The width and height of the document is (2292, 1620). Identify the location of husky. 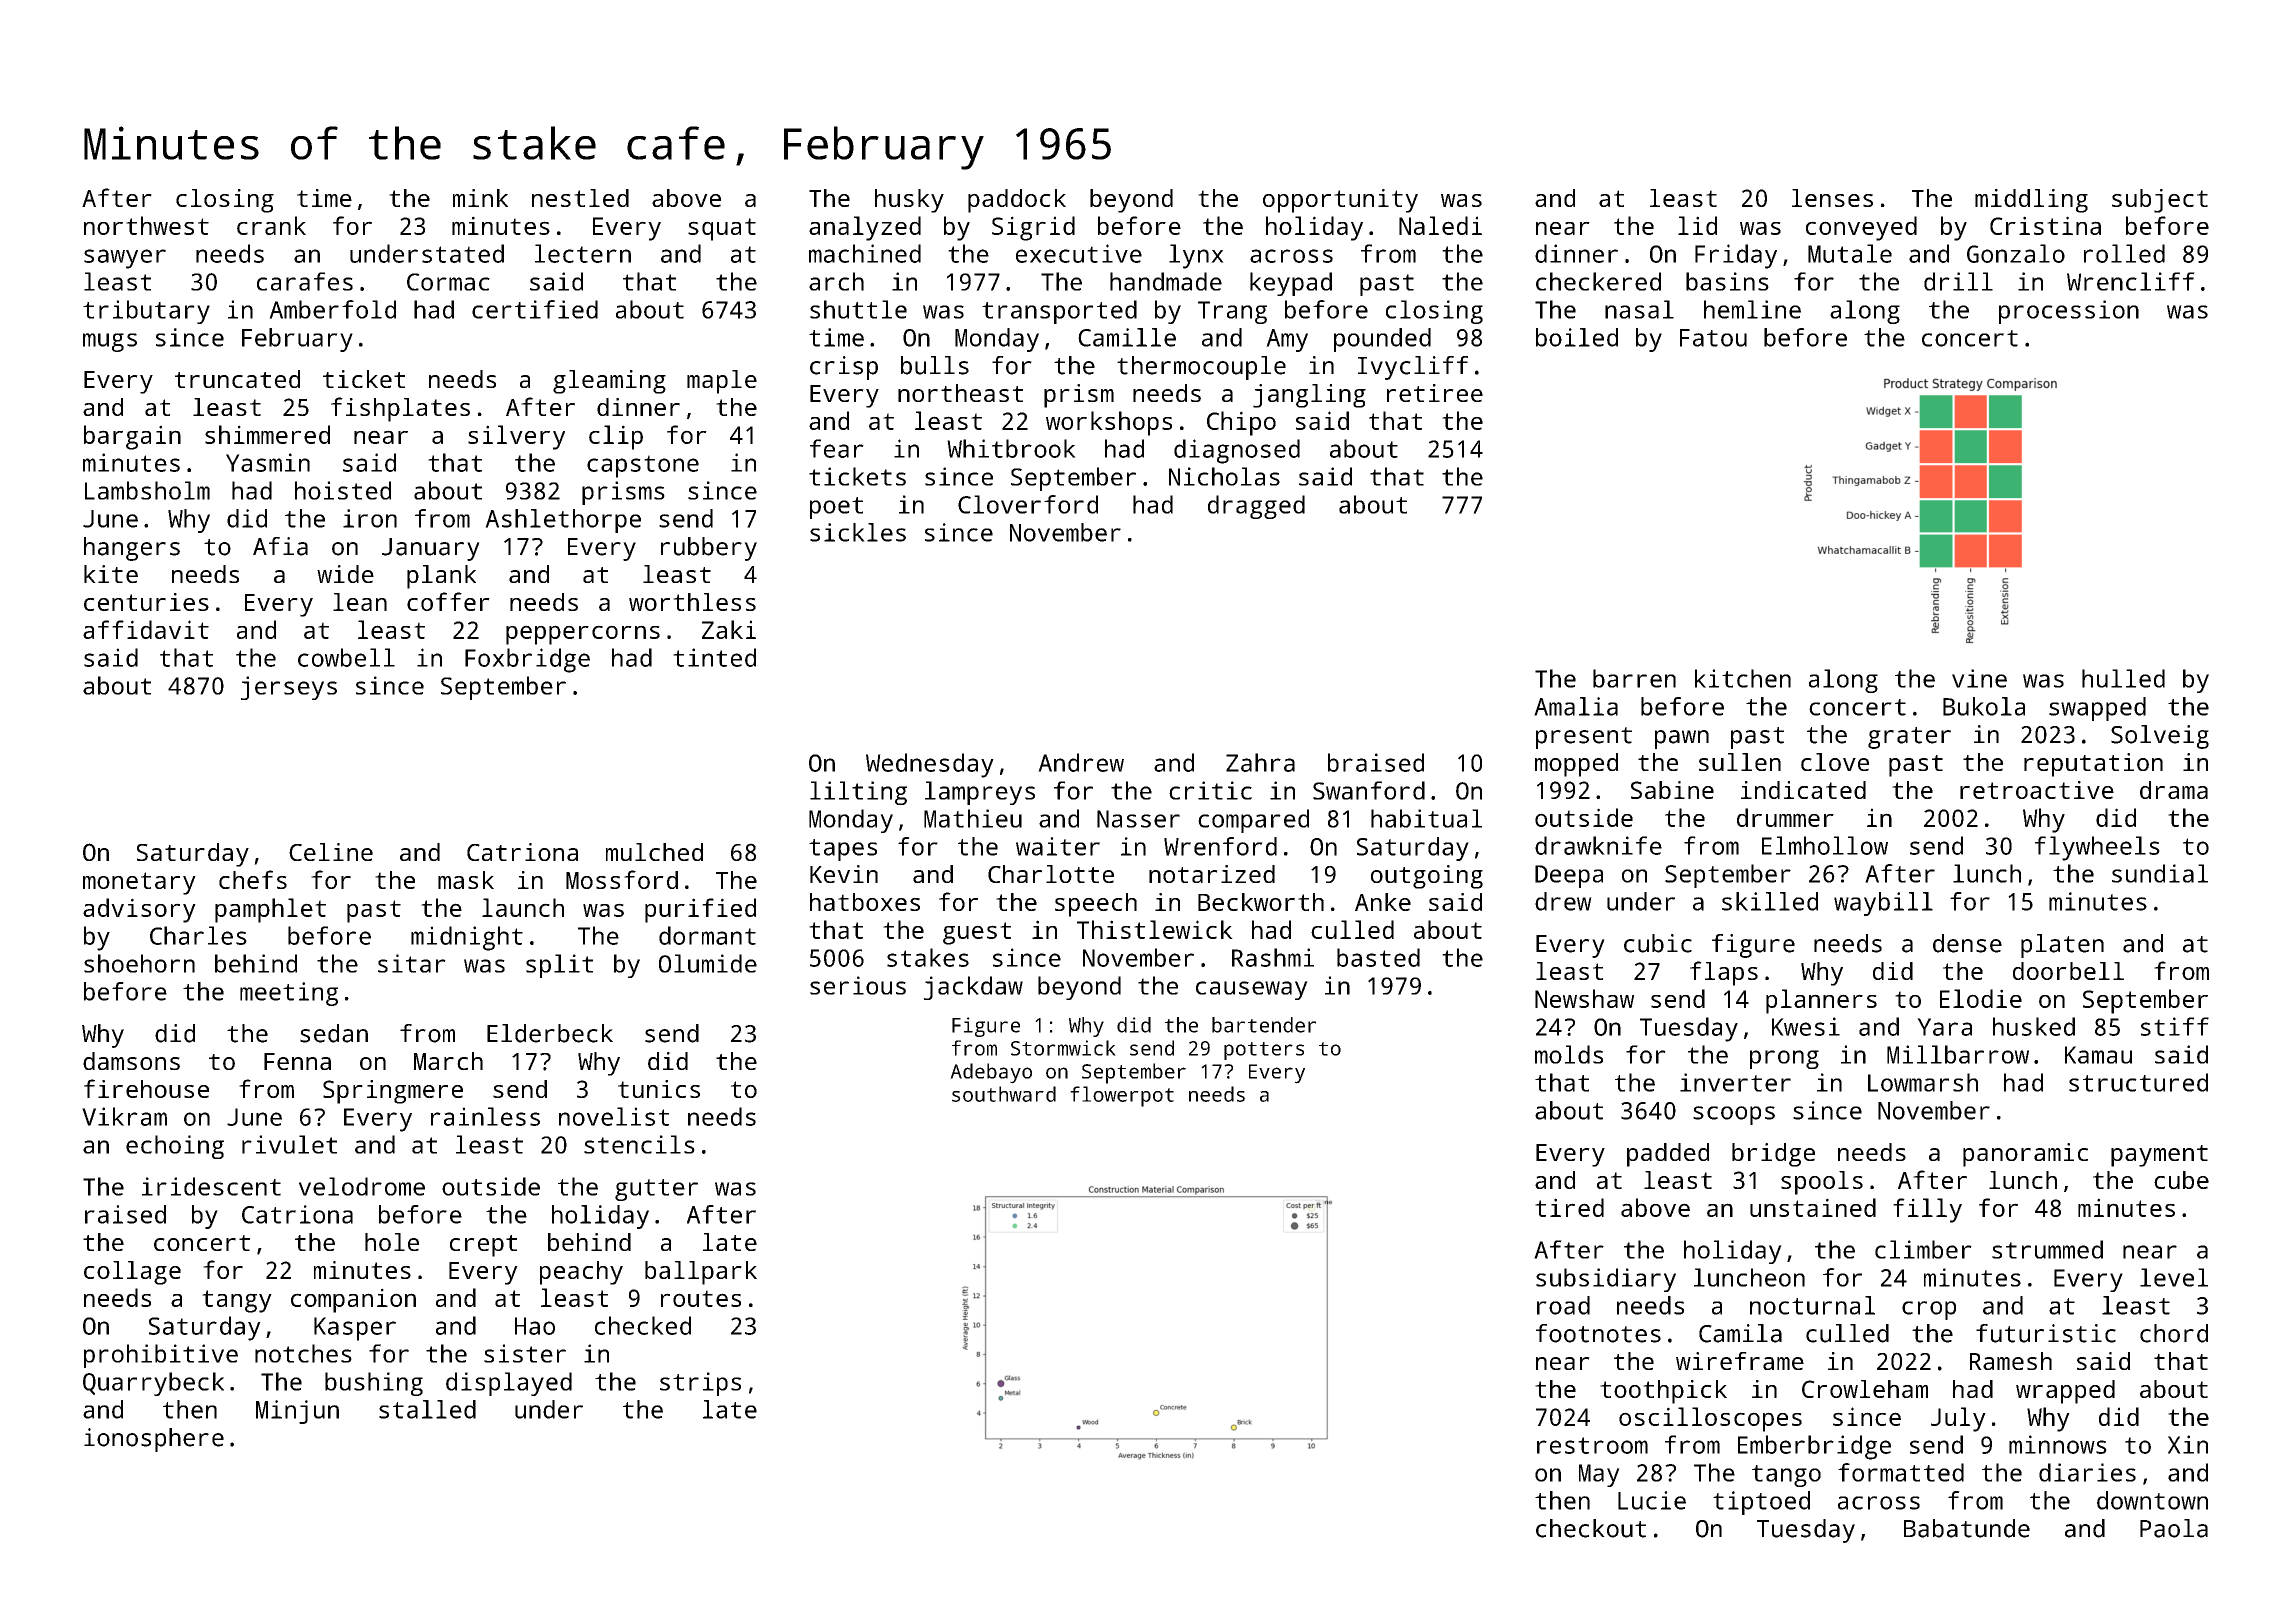
(909, 201).
